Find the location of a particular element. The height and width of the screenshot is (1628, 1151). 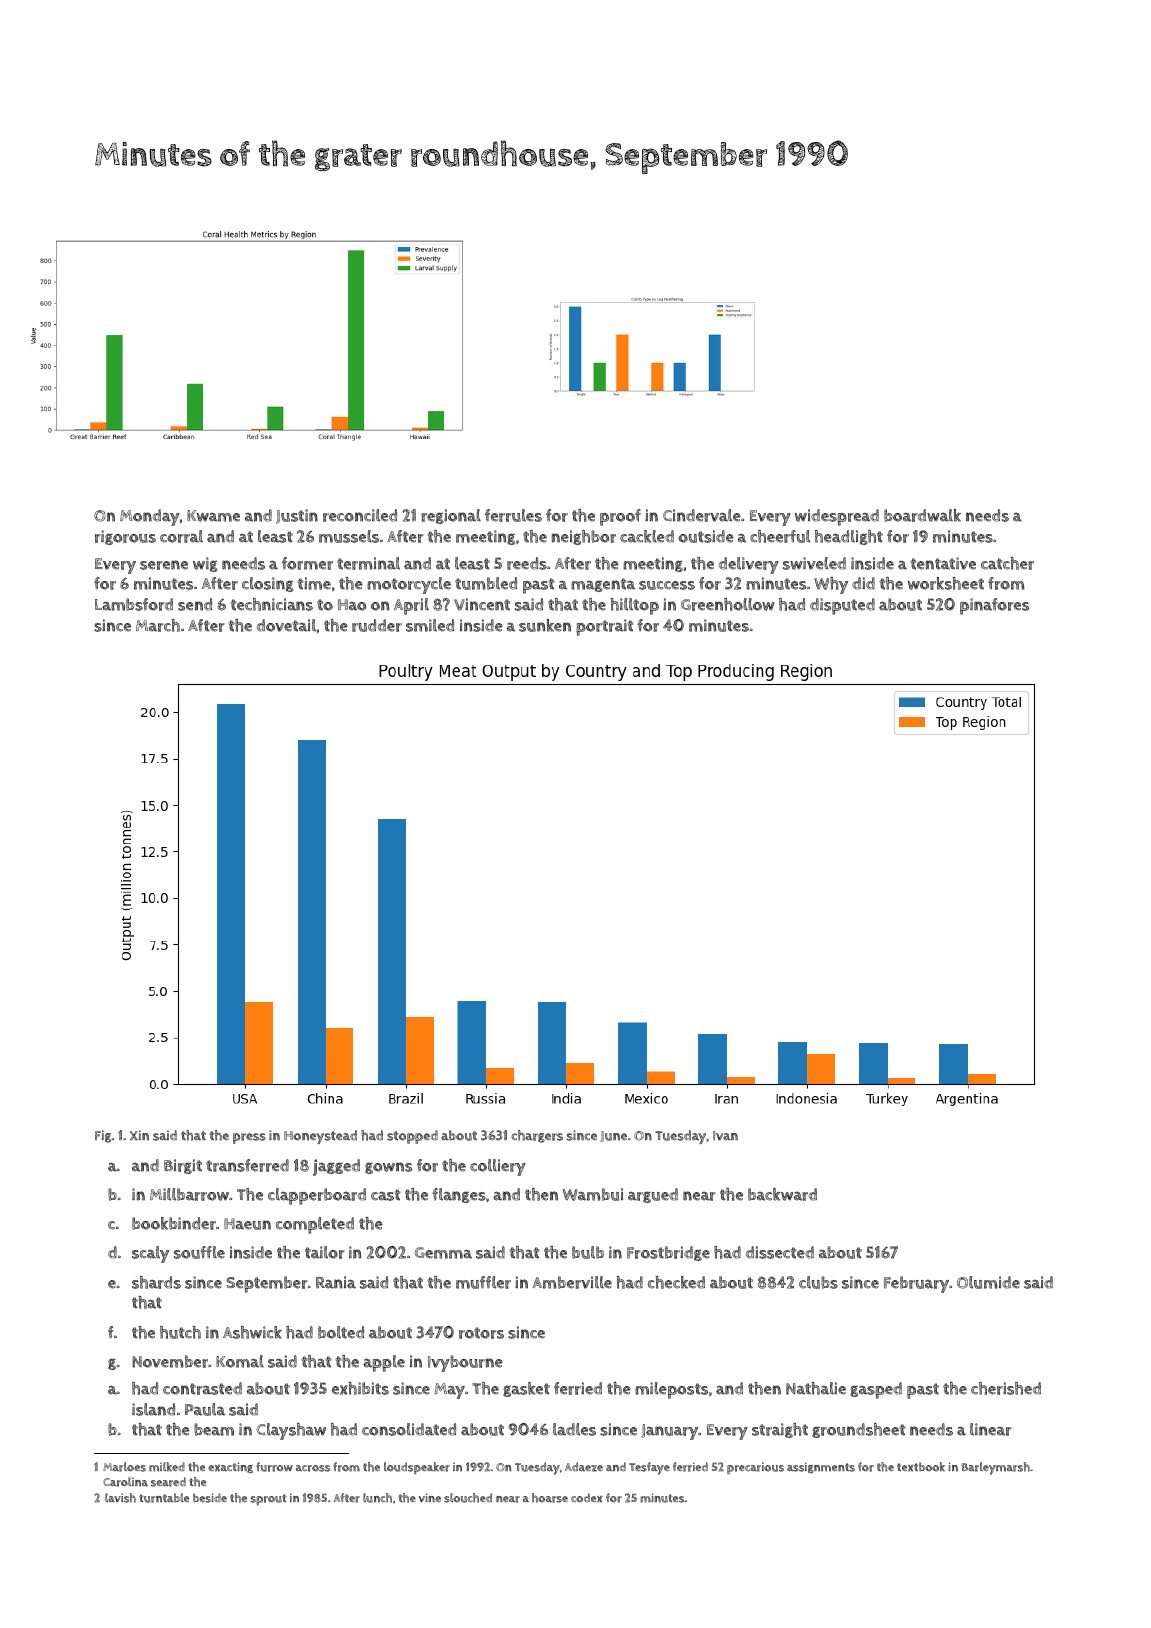

Ashwick is located at coordinates (252, 1332).
